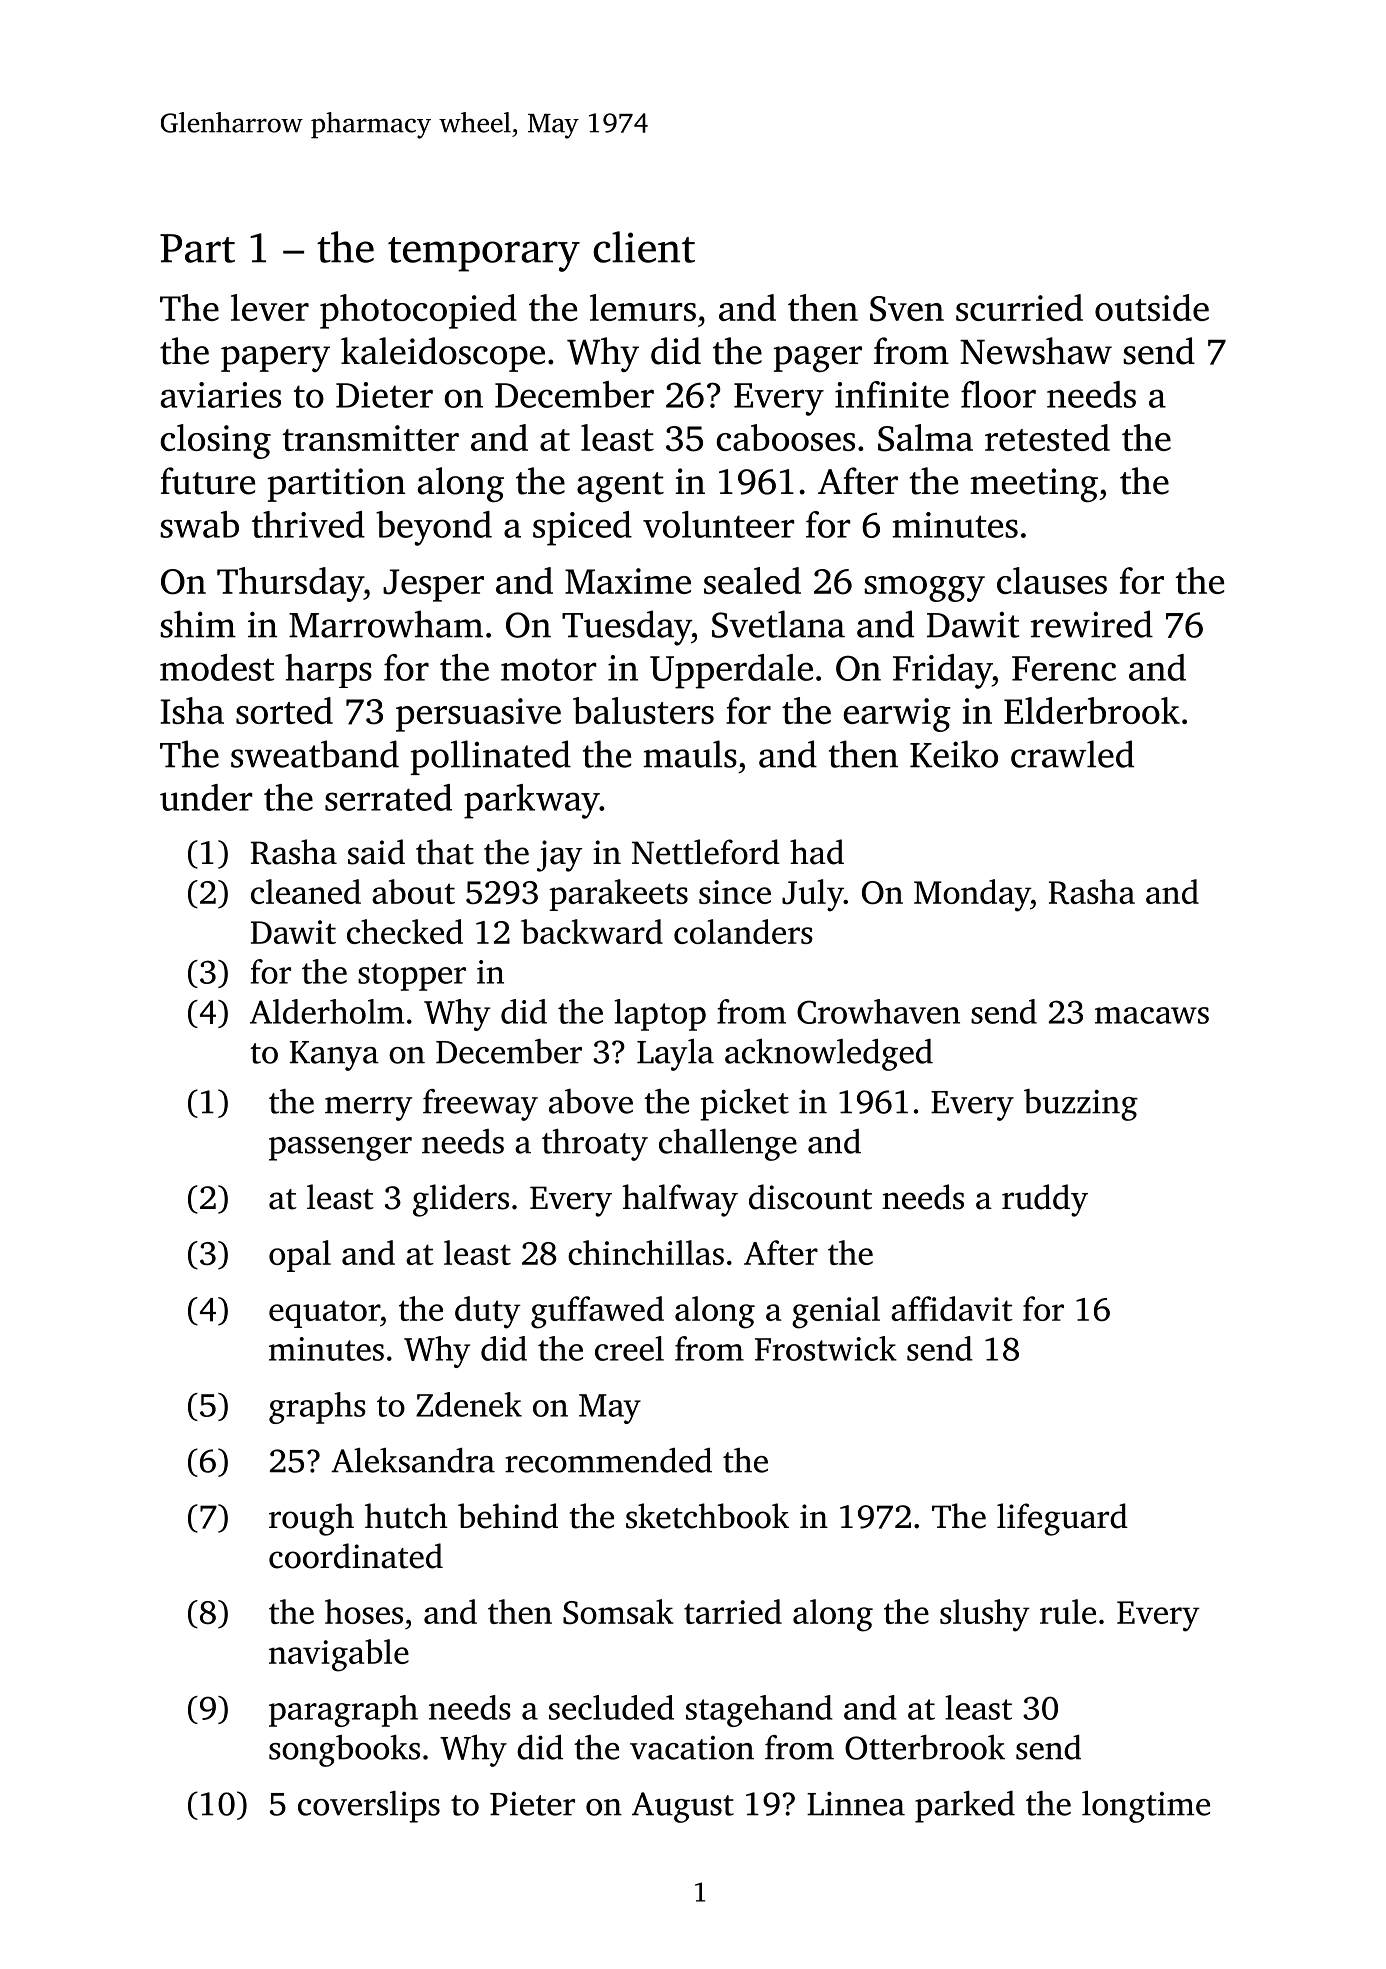  I want to click on scurried, so click(1019, 307).
